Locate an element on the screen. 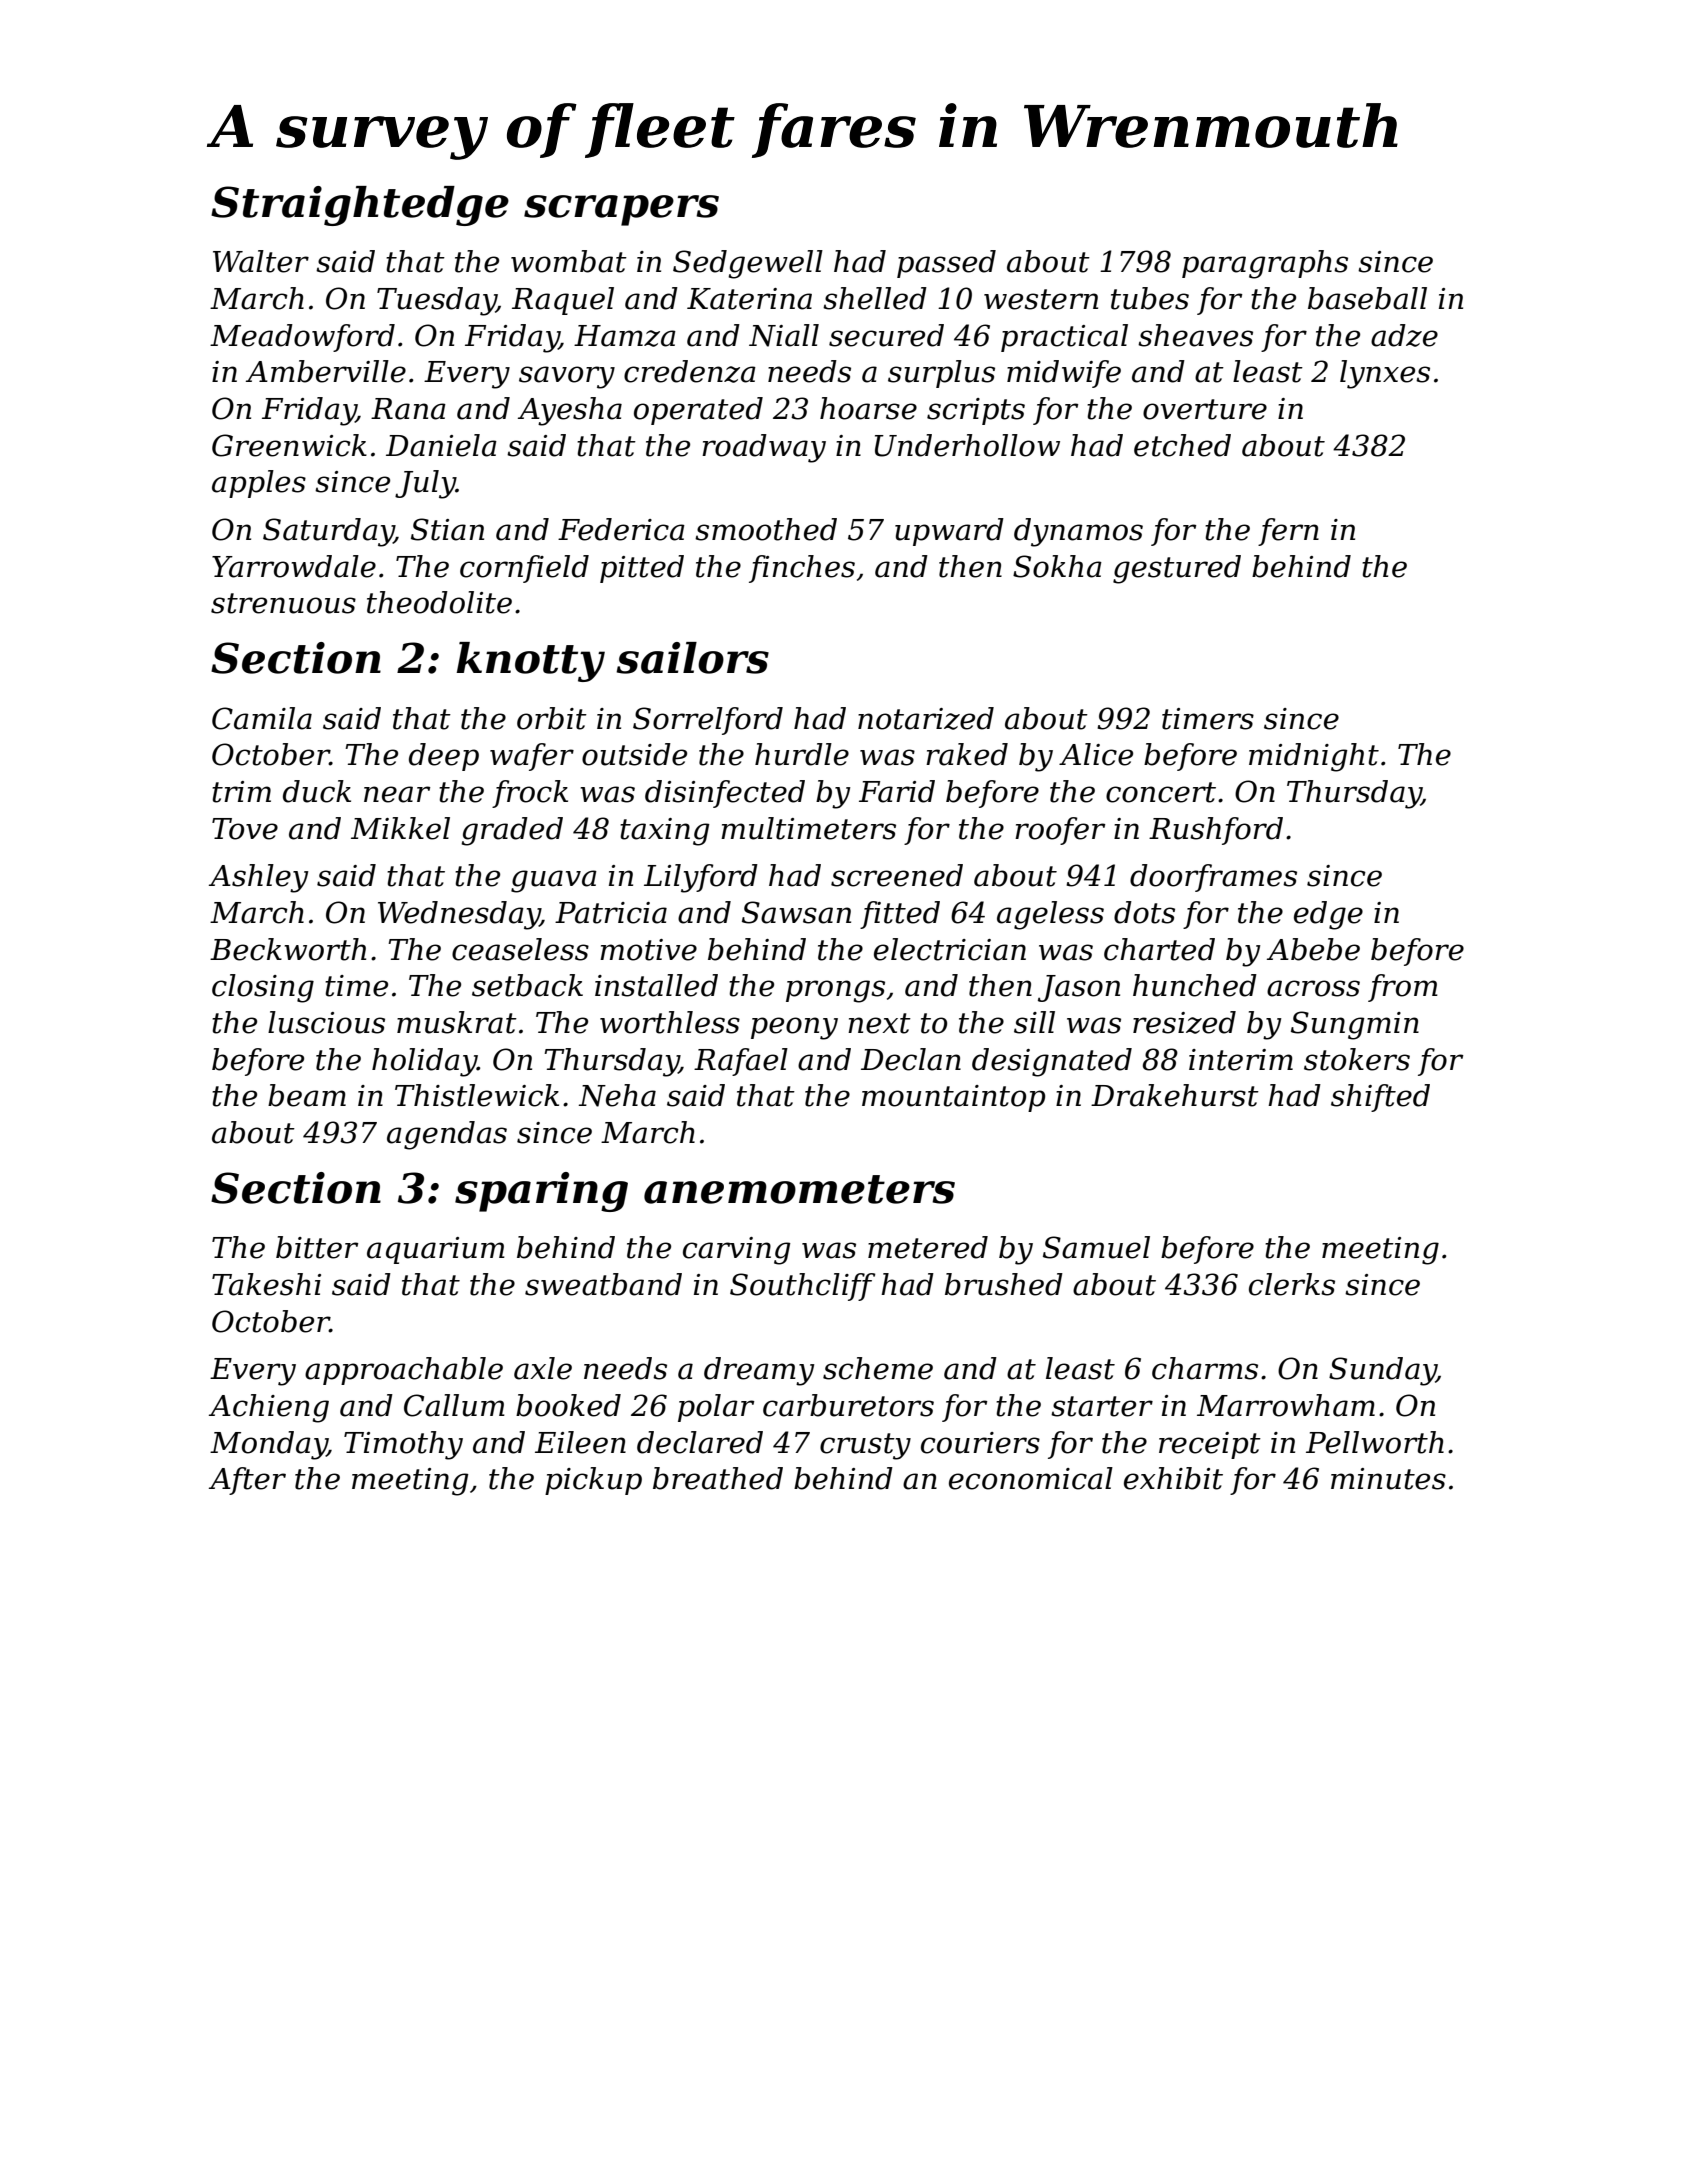  pickup is located at coordinates (593, 1481).
